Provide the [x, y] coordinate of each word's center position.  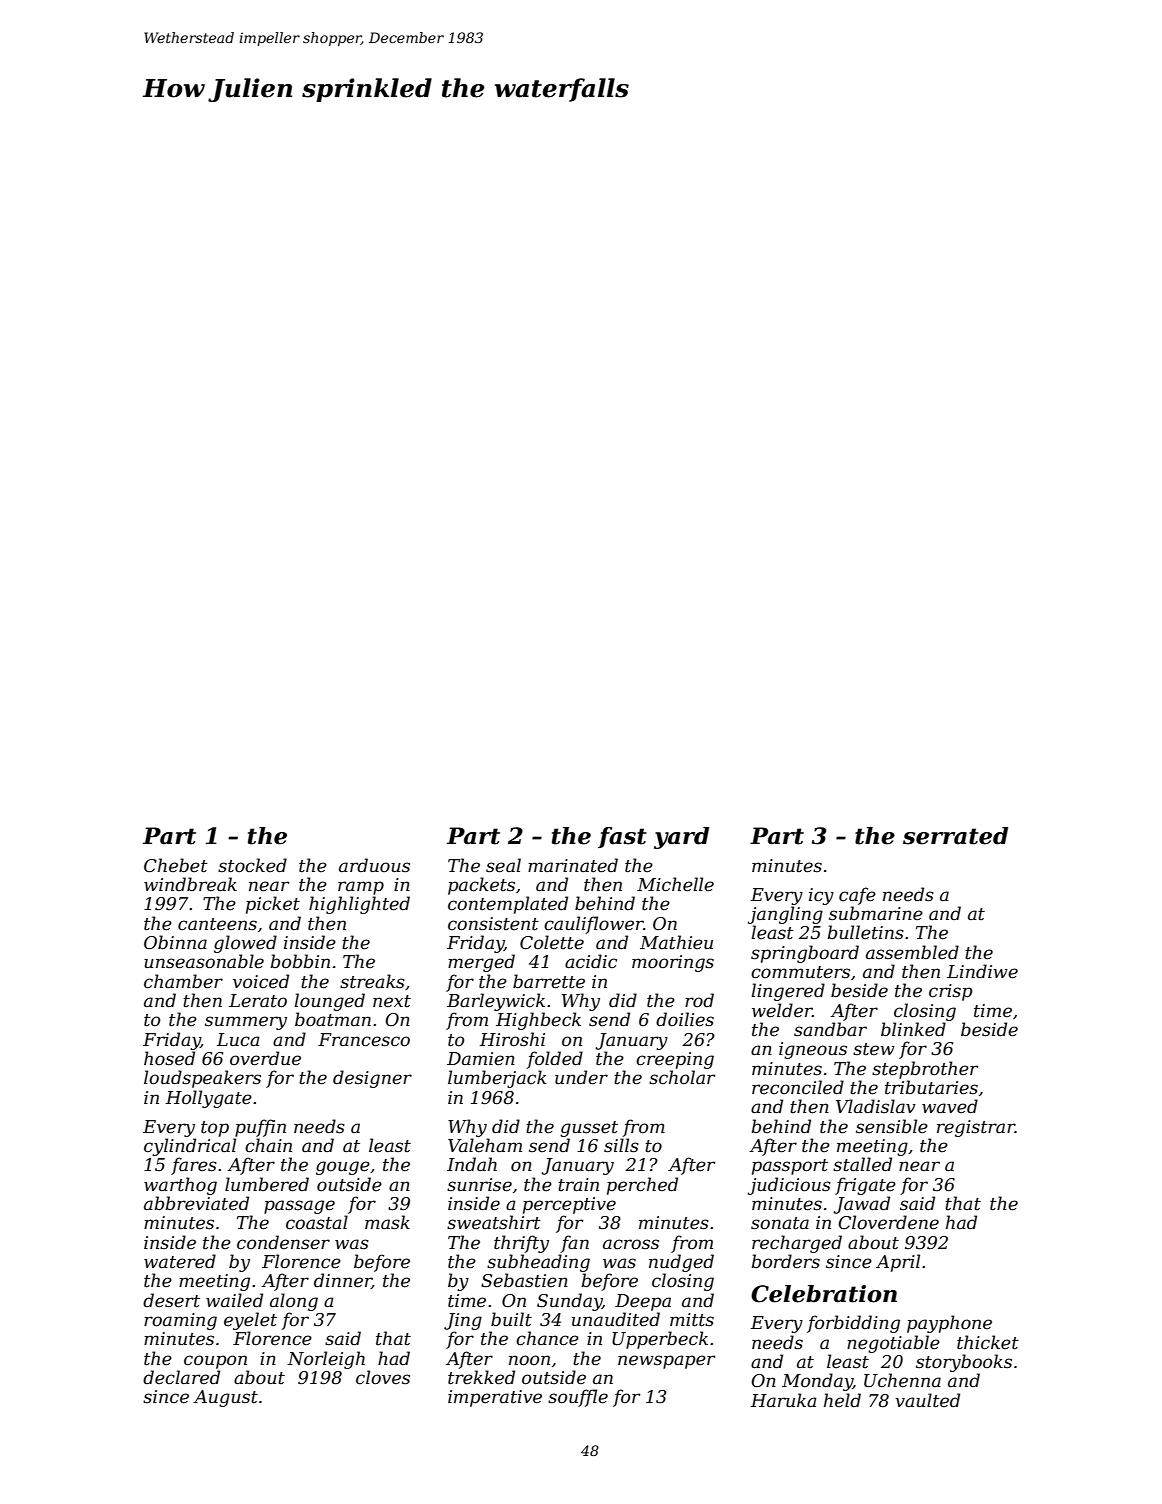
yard [681, 838]
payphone [949, 1324]
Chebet [176, 865]
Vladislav [876, 1106]
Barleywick [496, 1002]
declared [181, 1377]
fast [622, 837]
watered [180, 1261]
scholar [682, 1077]
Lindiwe [982, 971]
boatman [333, 1019]
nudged [681, 1263]
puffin [260, 1128]
